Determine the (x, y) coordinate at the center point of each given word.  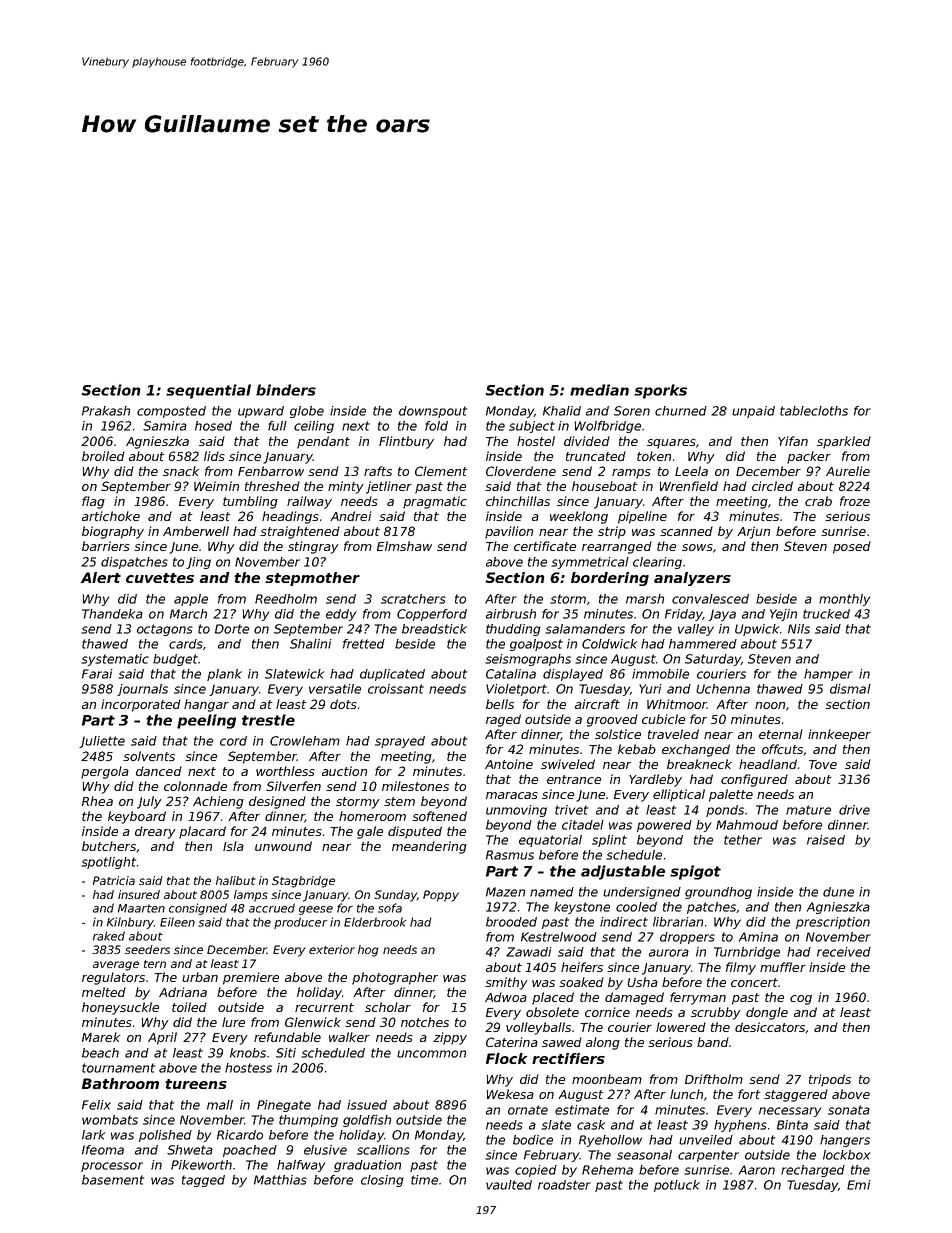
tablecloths (814, 411)
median (599, 390)
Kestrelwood (559, 937)
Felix (96, 1105)
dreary (155, 832)
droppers (687, 938)
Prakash (106, 411)
